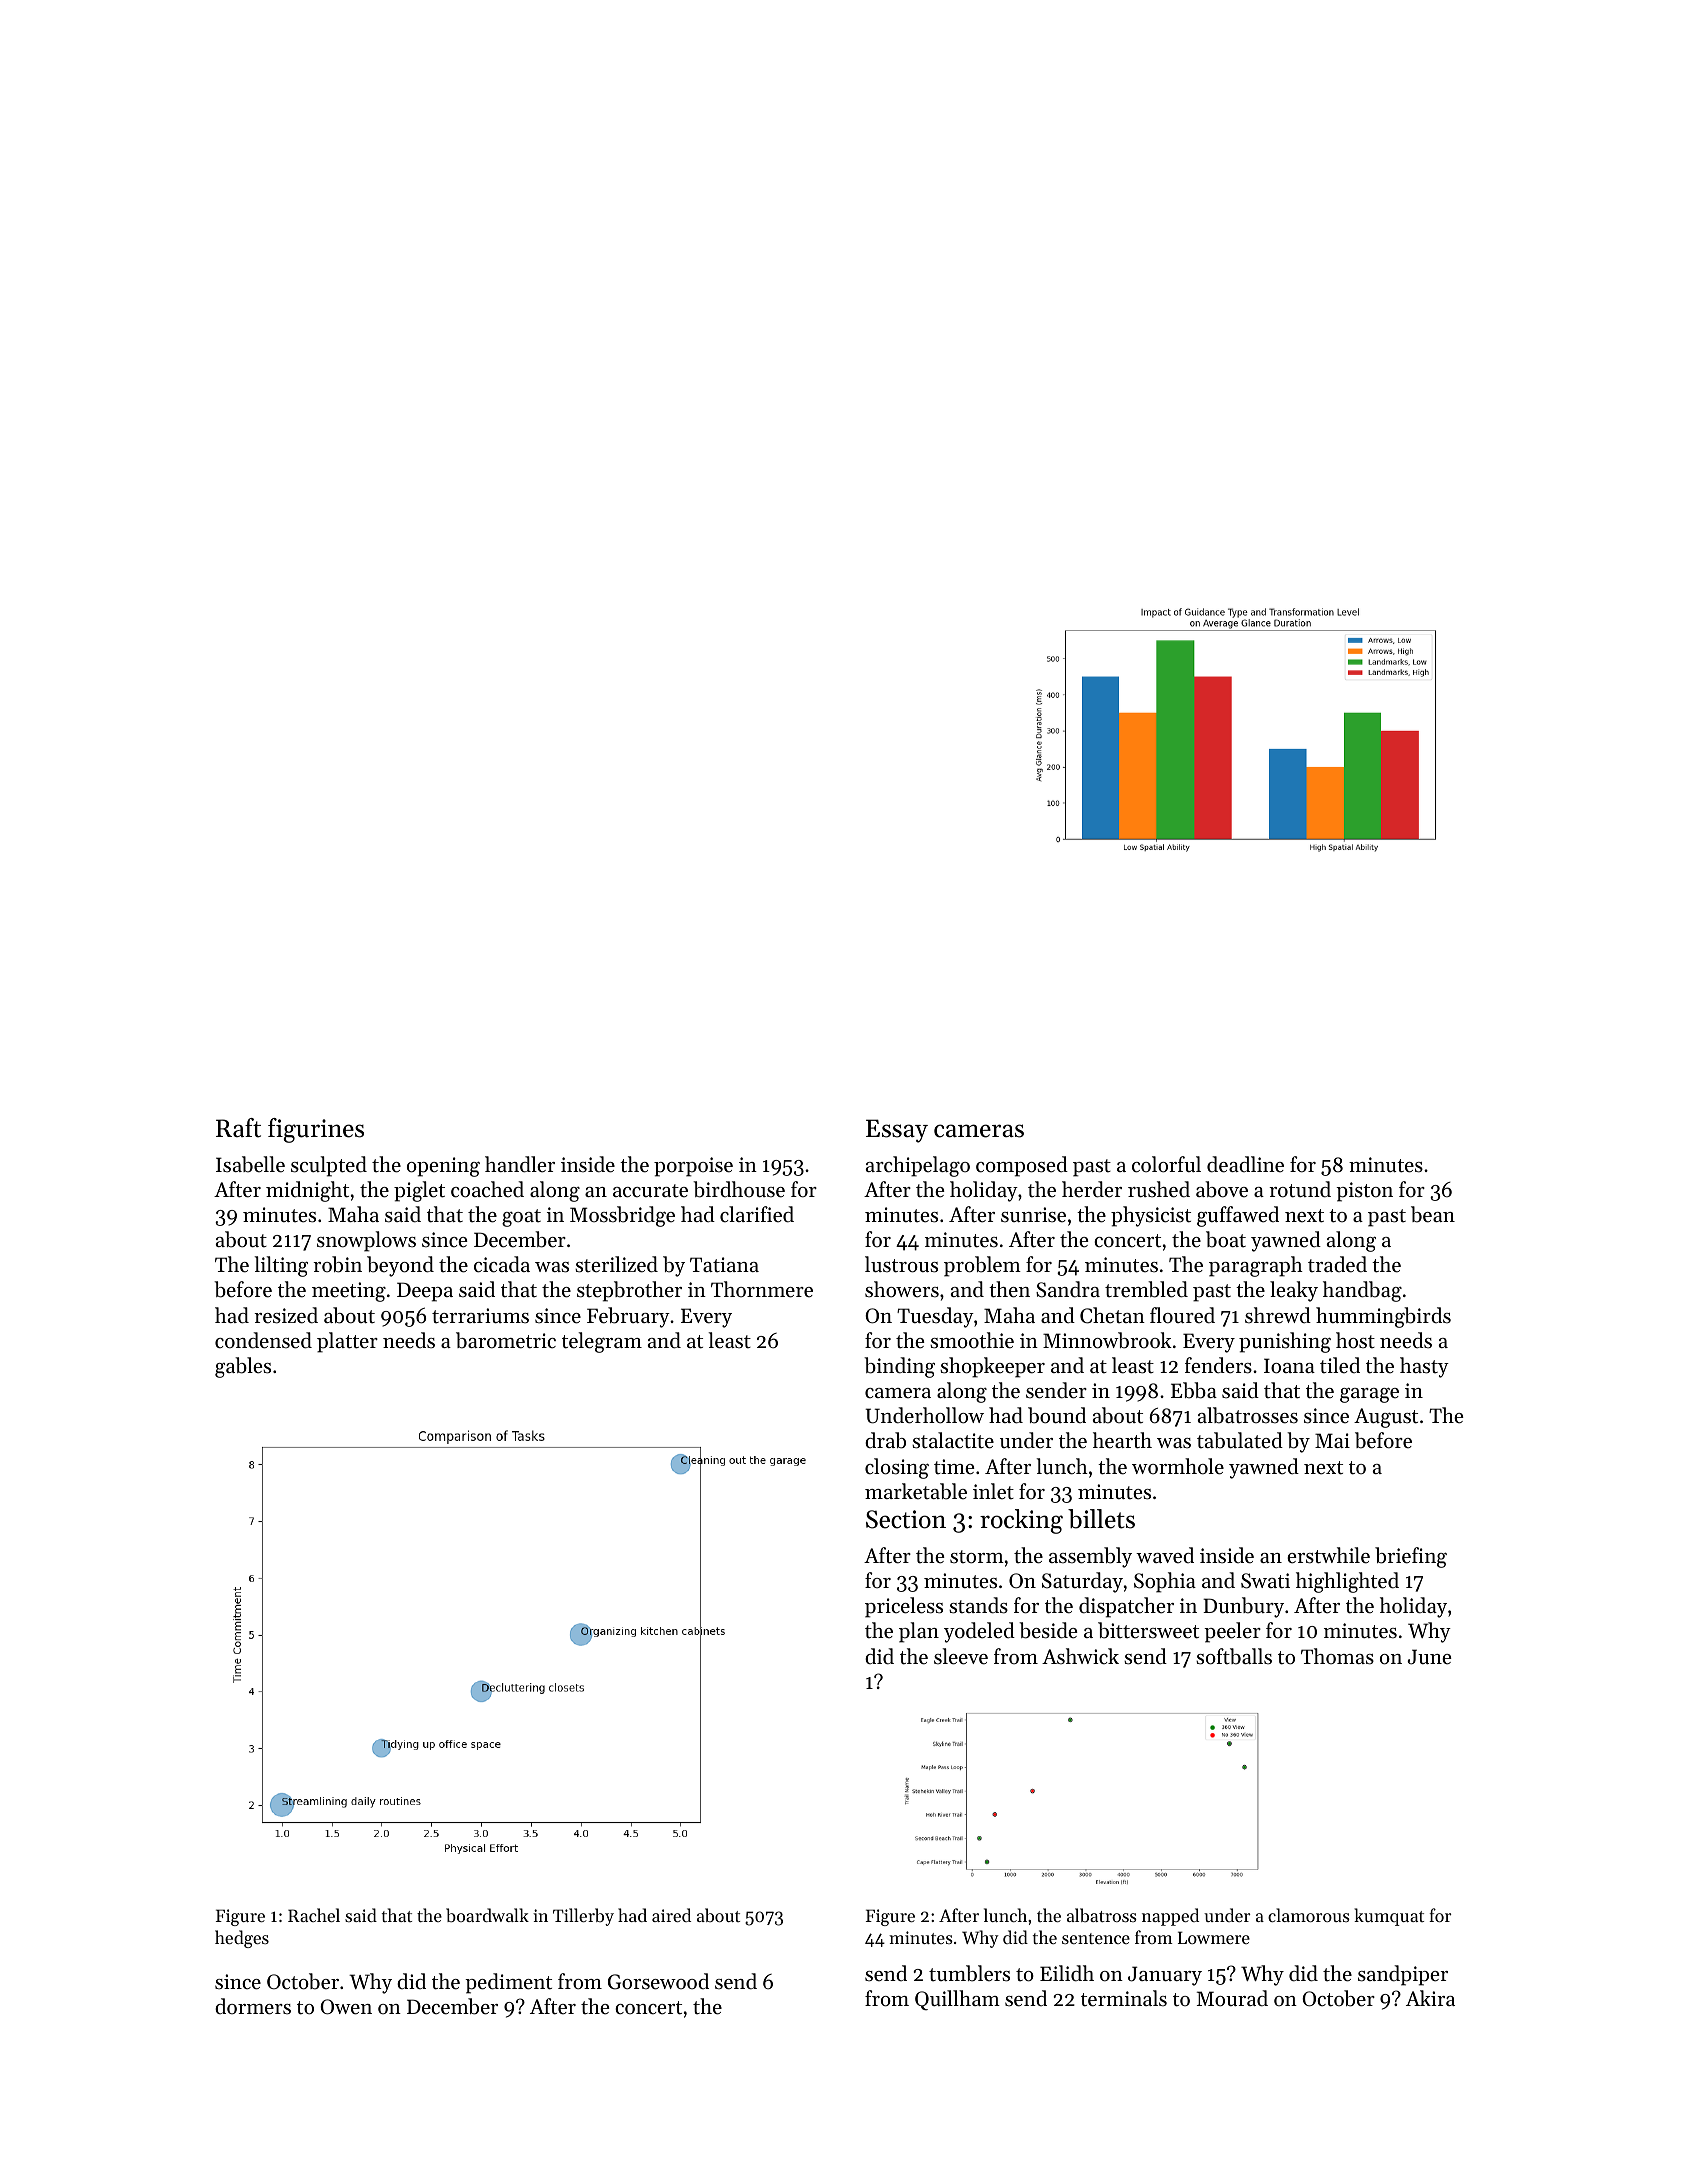  What do you see at coordinates (347, 1342) in the screenshot?
I see `platter` at bounding box center [347, 1342].
